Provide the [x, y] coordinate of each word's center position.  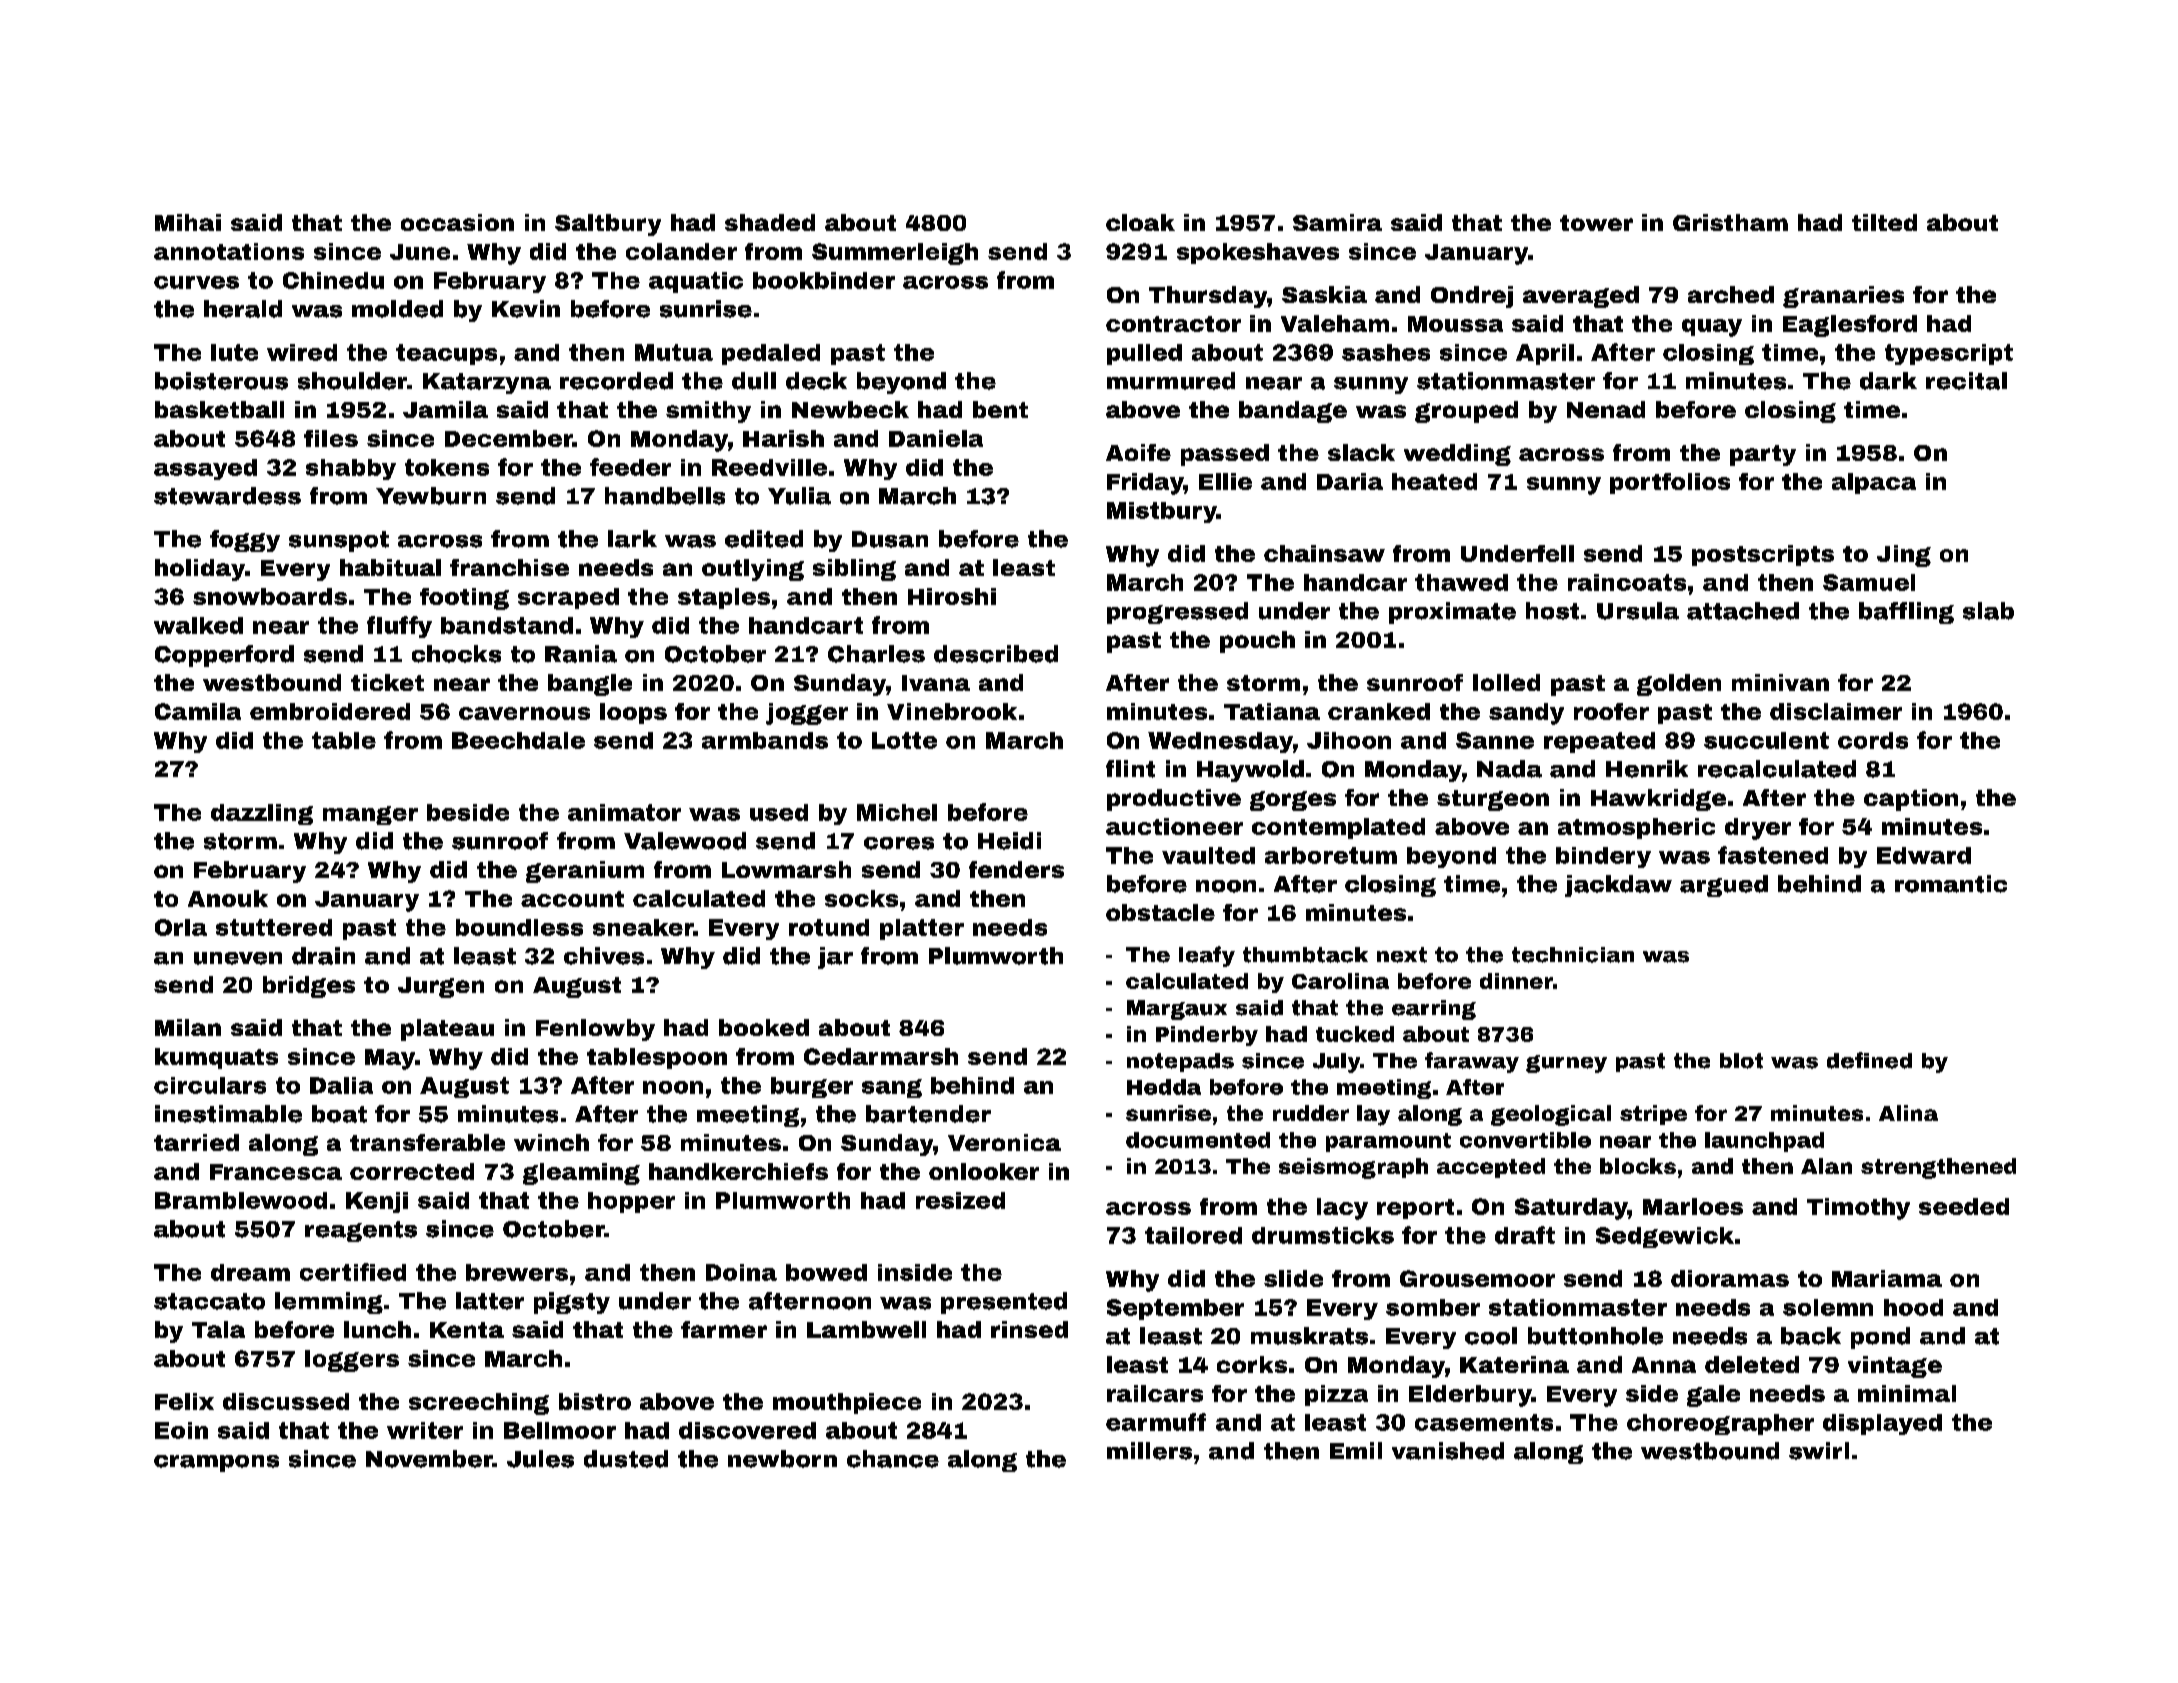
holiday [200, 570]
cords [1873, 740]
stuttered [274, 927]
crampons [216, 1463]
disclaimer [1836, 711]
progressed [1177, 613]
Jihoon [1349, 740]
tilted [1884, 222]
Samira [1337, 222]
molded [397, 309]
